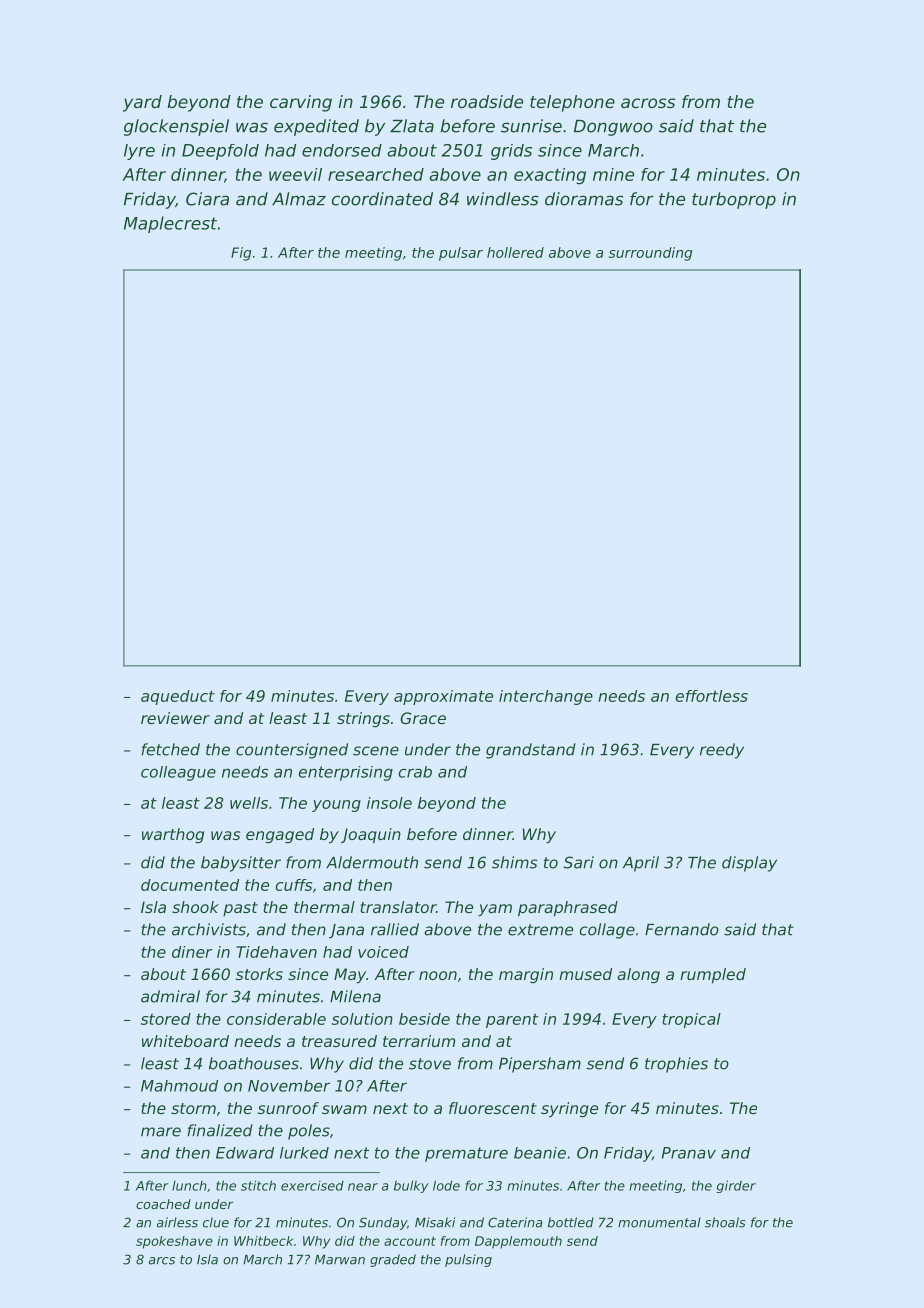 This page has width=924, height=1308. Describe the element at coordinates (176, 127) in the page. I see `glockenspiel` at that location.
